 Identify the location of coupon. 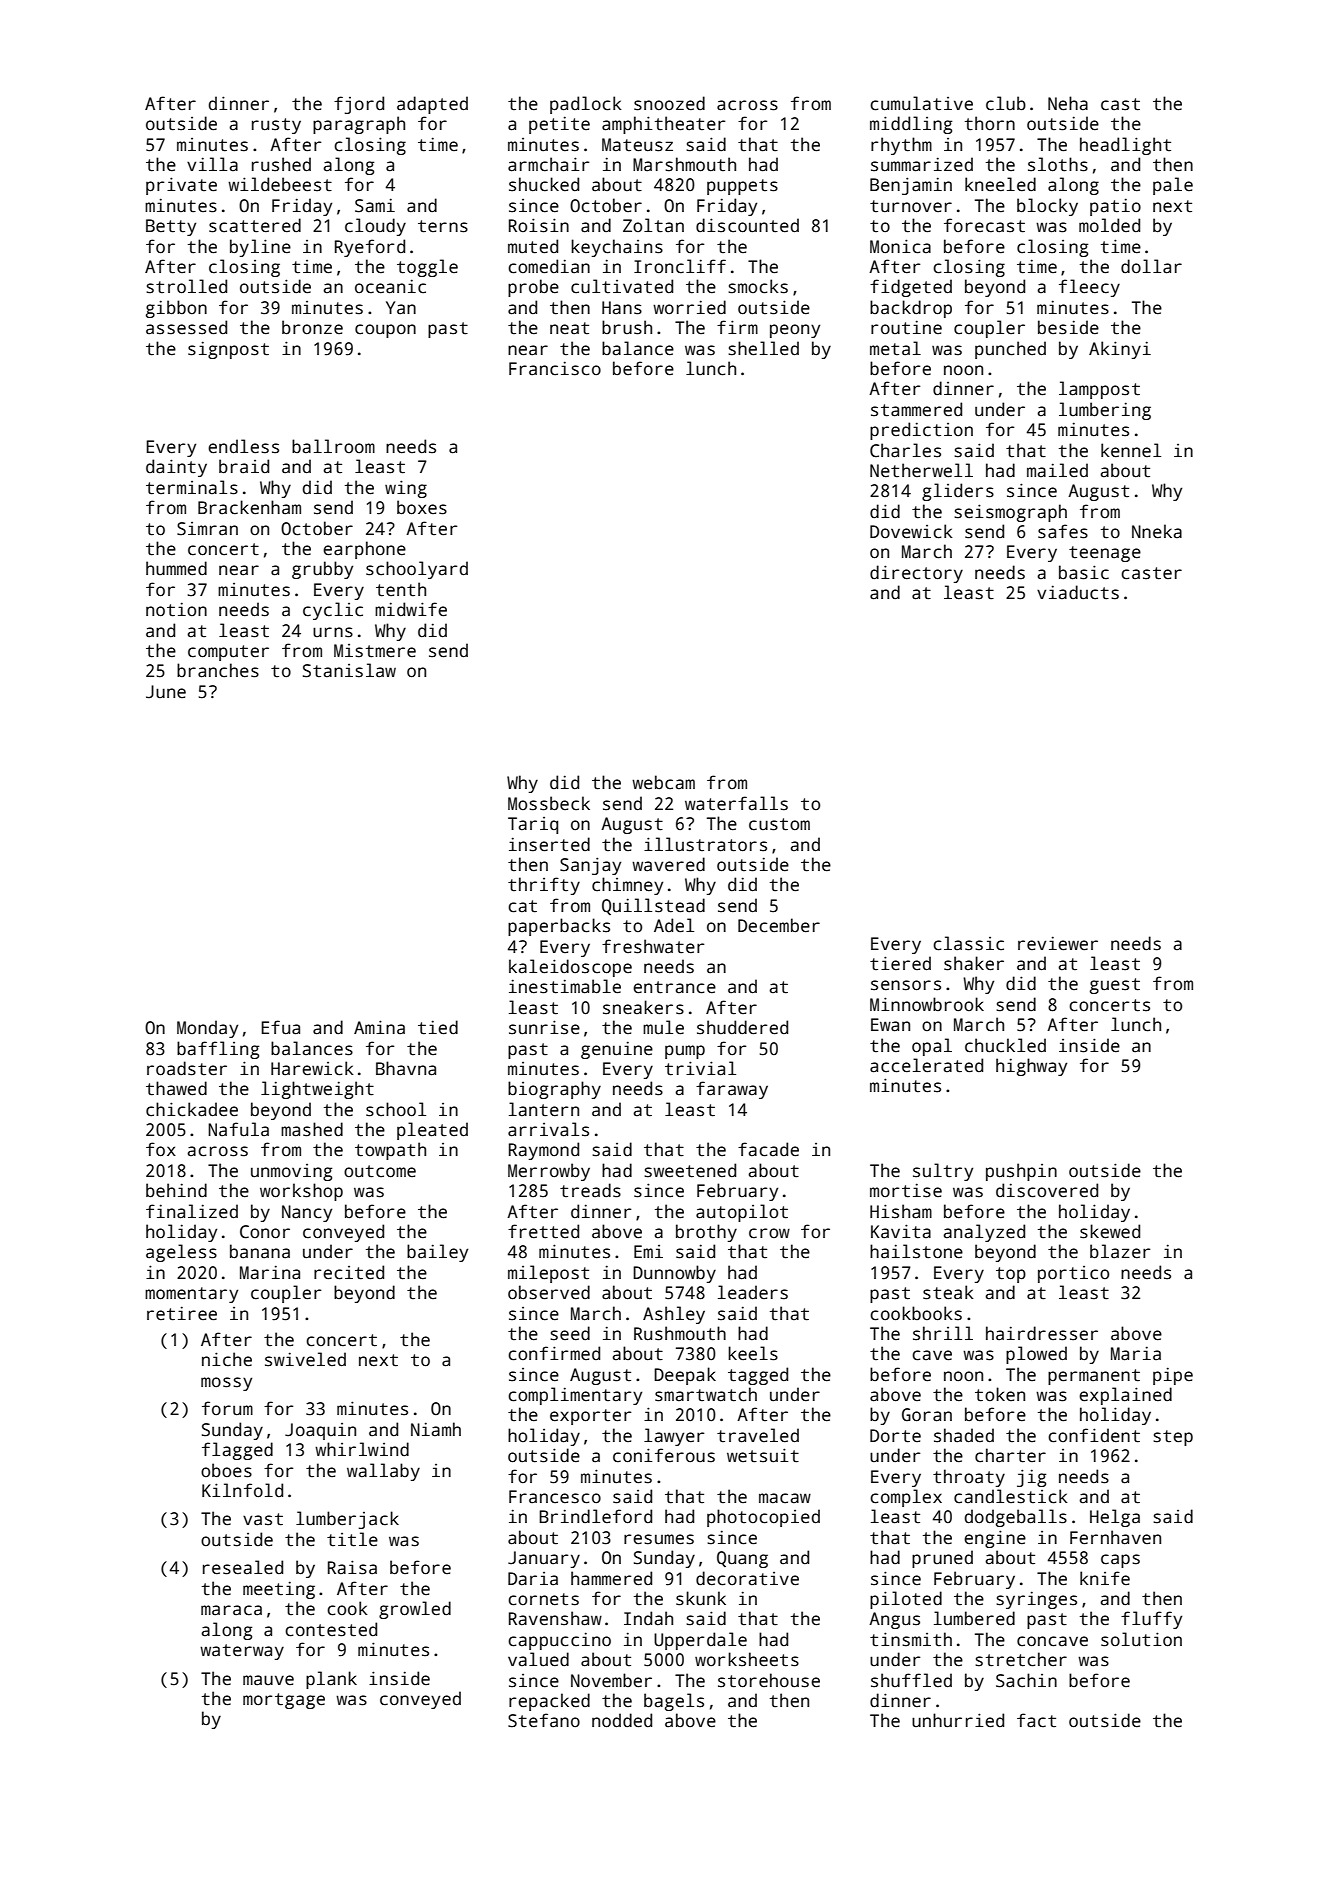
(385, 331).
